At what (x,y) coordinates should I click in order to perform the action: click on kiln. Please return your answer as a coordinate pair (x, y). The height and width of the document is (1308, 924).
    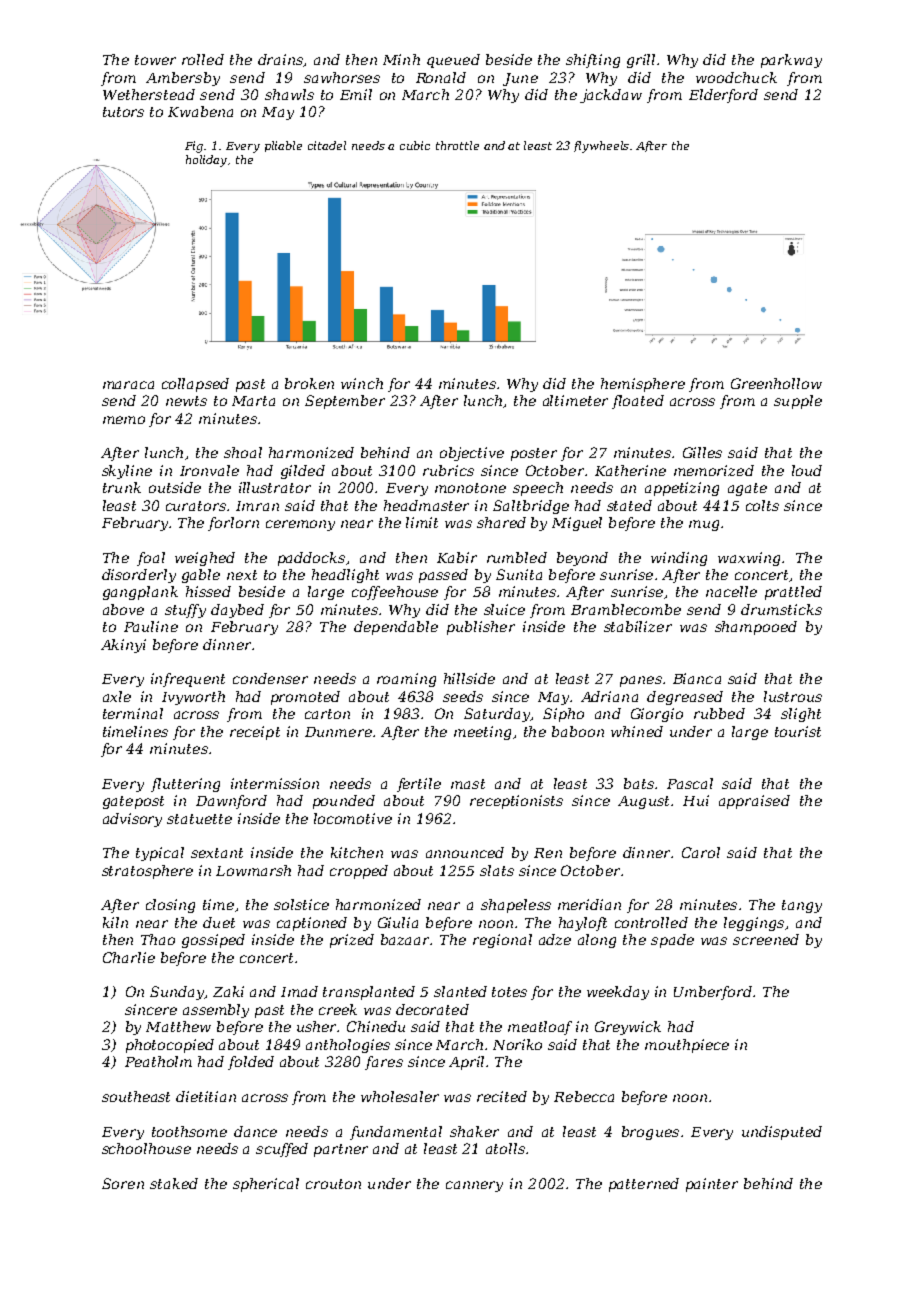
    Looking at the image, I should click on (115, 922).
